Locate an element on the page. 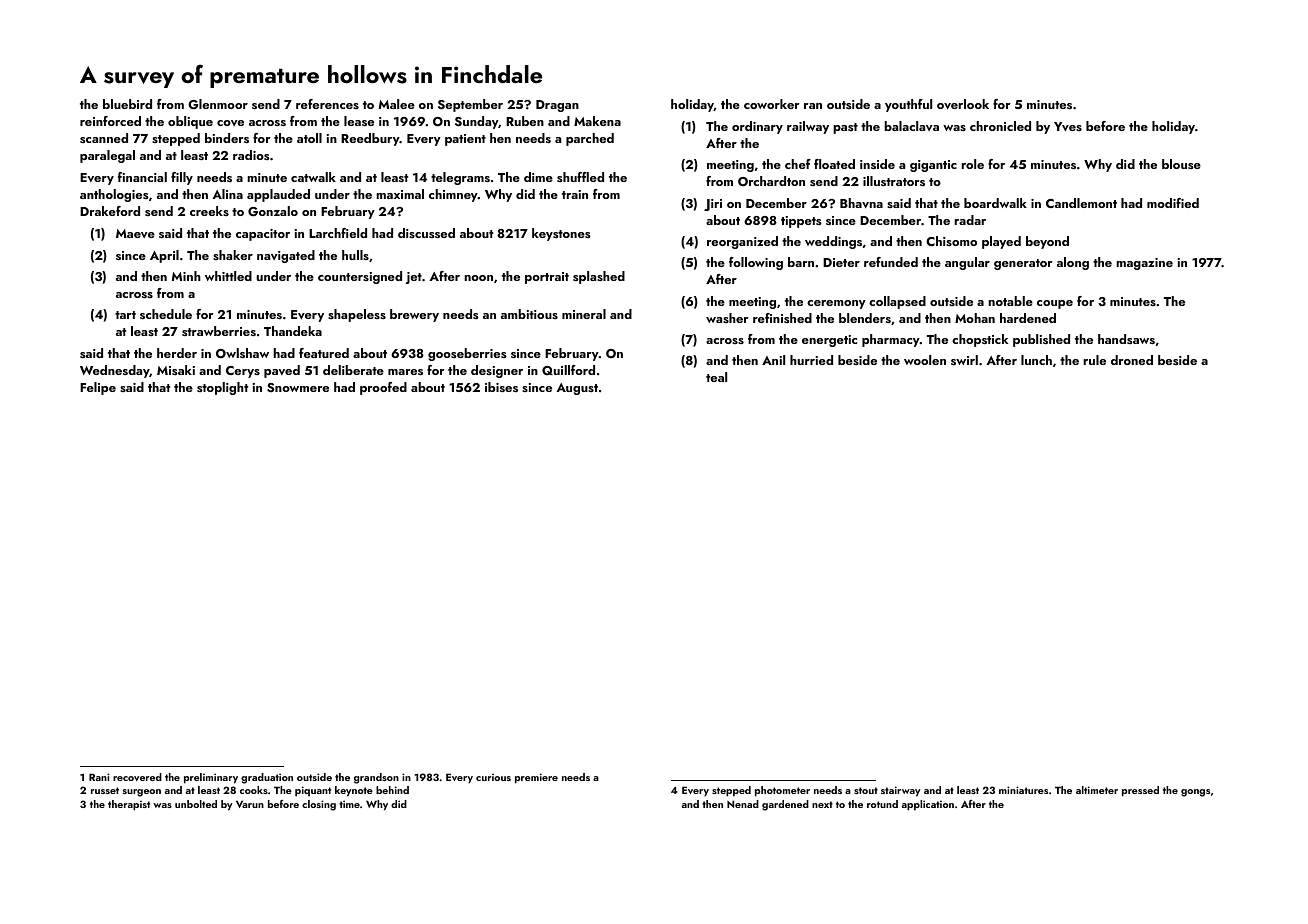 The height and width of the document is (924, 1308). Orchardton is located at coordinates (771, 181).
